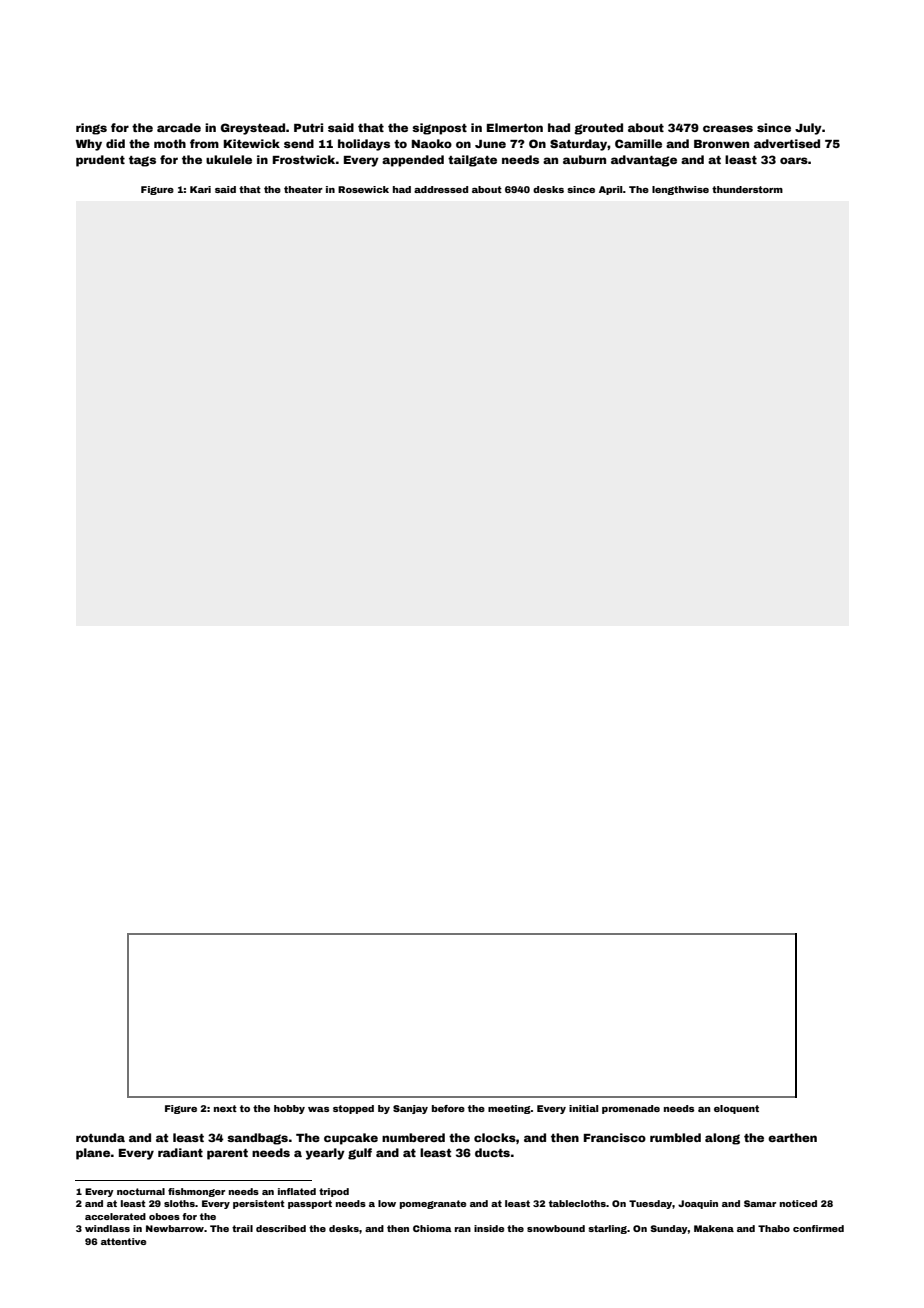  I want to click on July, so click(808, 129).
